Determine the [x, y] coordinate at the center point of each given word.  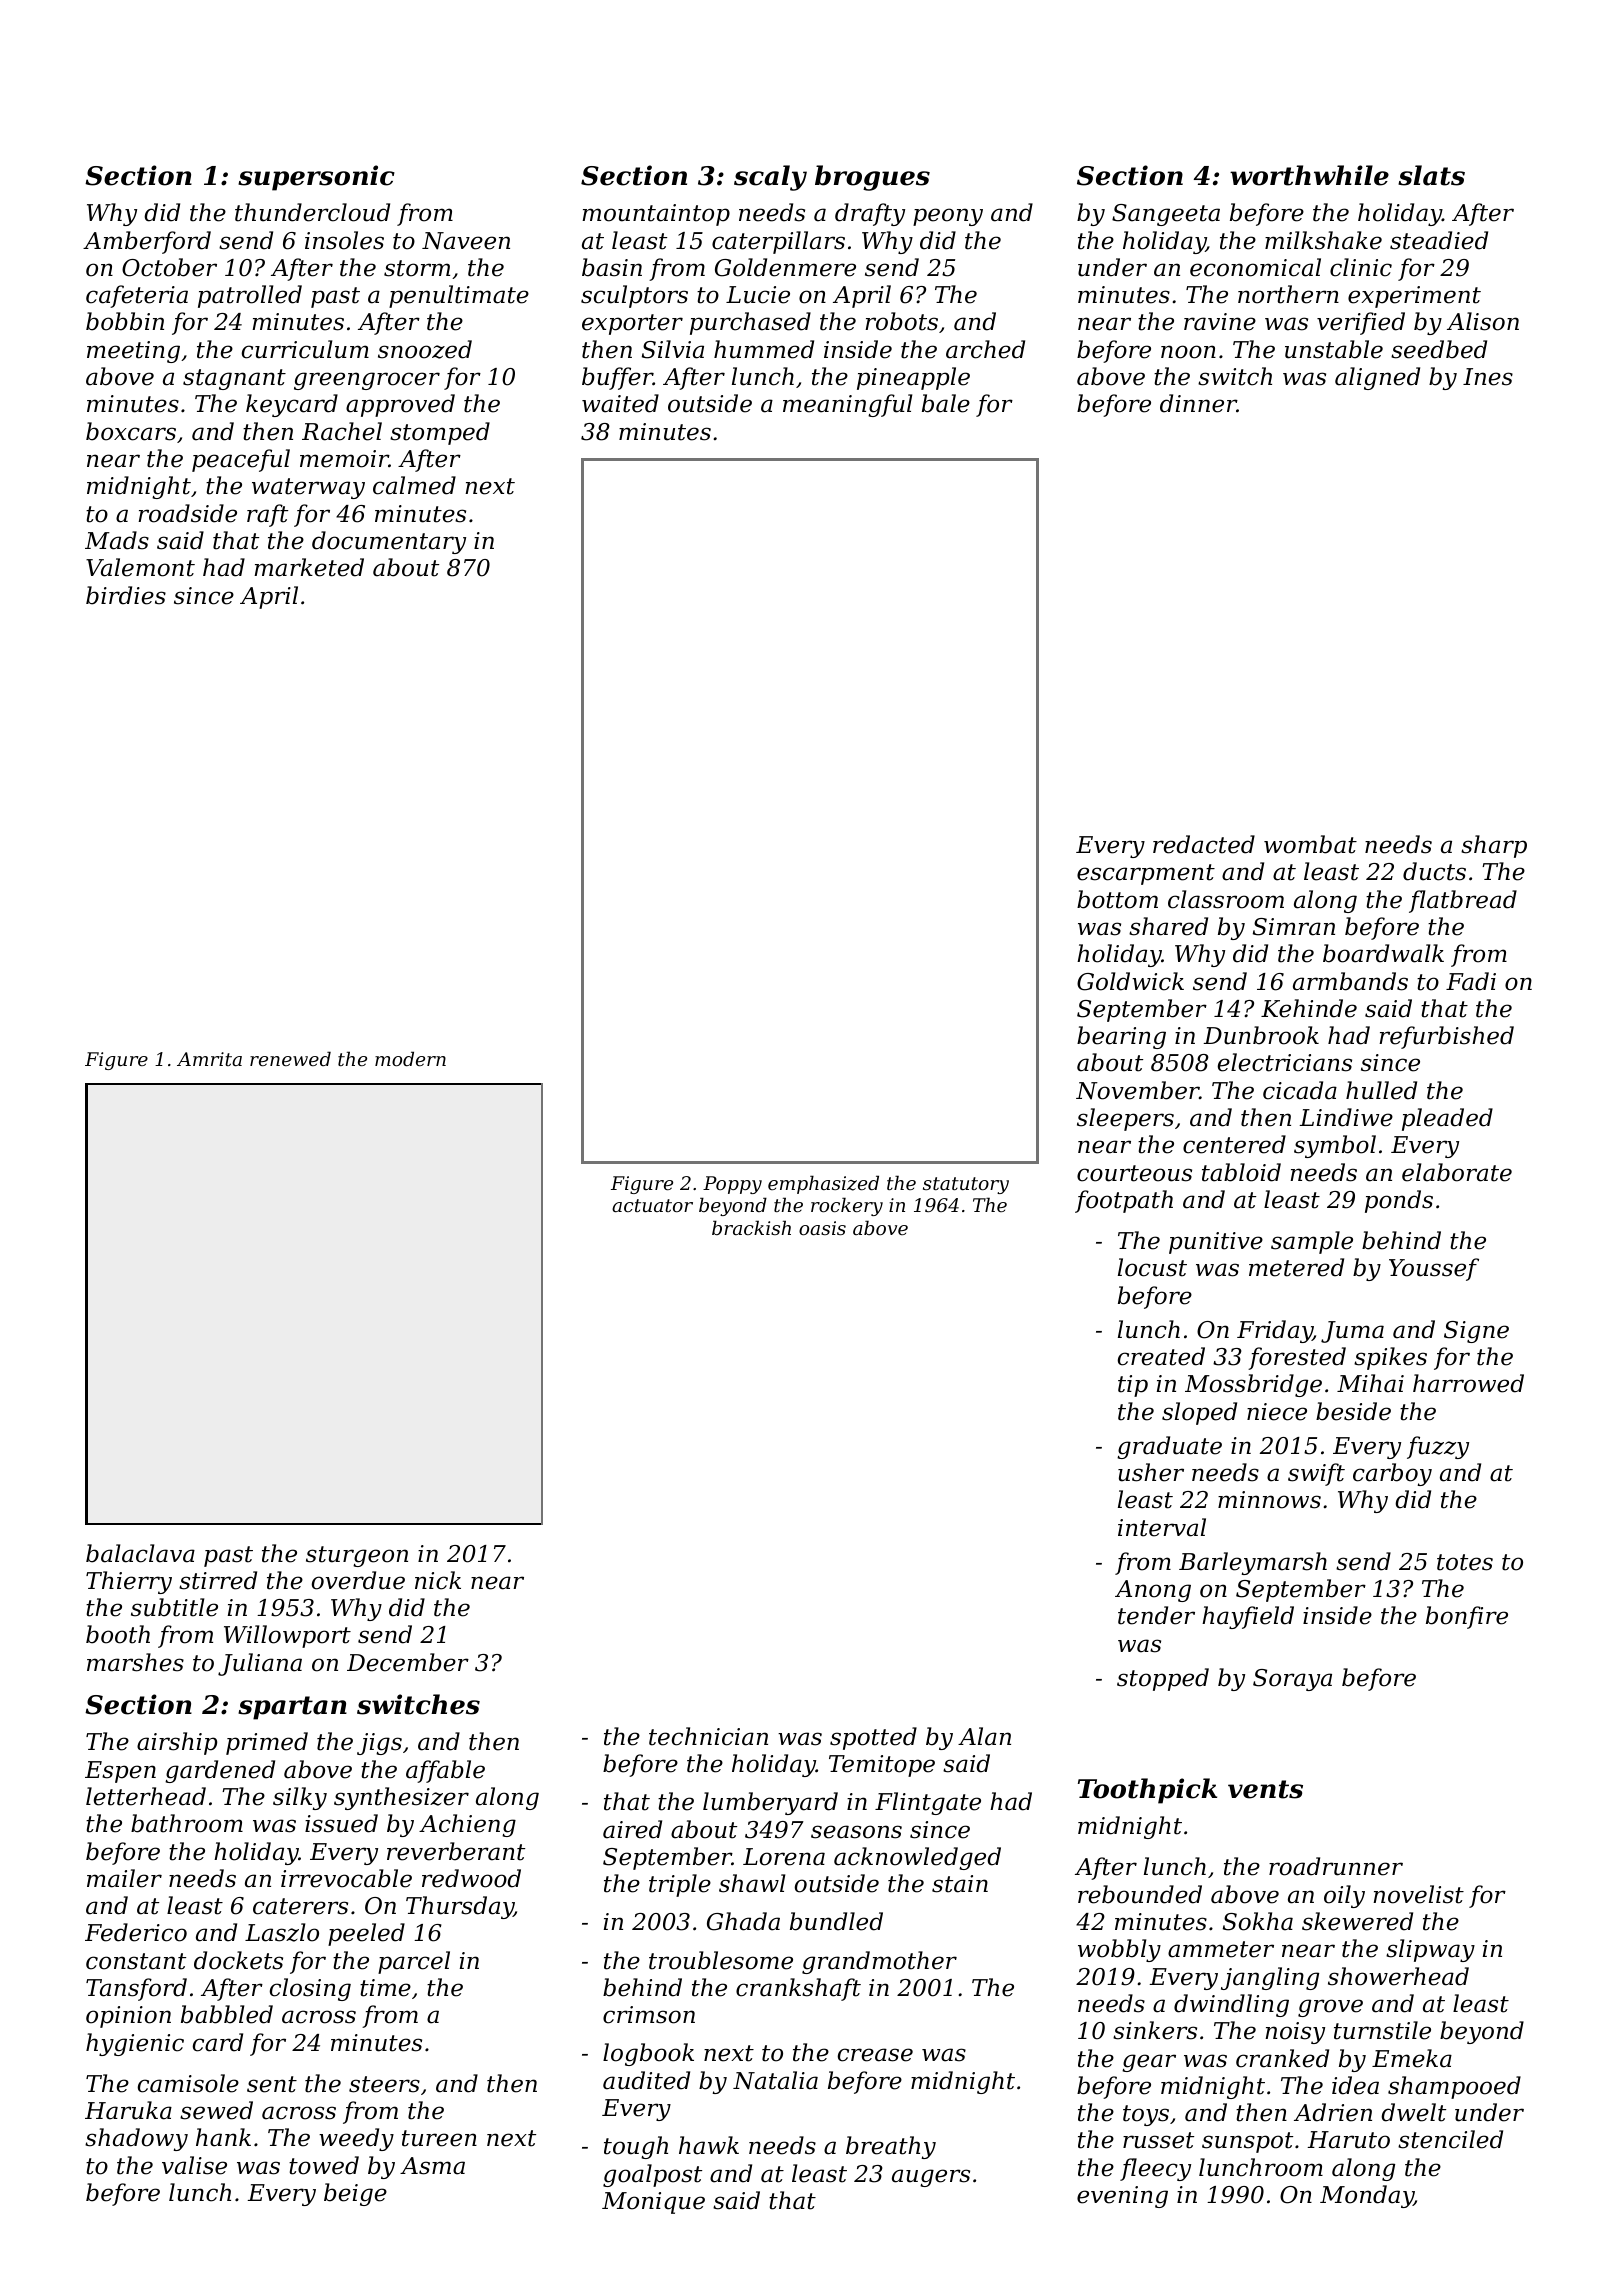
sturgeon [357, 1556]
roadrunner [1336, 1866]
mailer [124, 1878]
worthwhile [1309, 175]
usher [1151, 1472]
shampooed [1454, 2087]
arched [985, 349]
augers [931, 2178]
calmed [414, 485]
